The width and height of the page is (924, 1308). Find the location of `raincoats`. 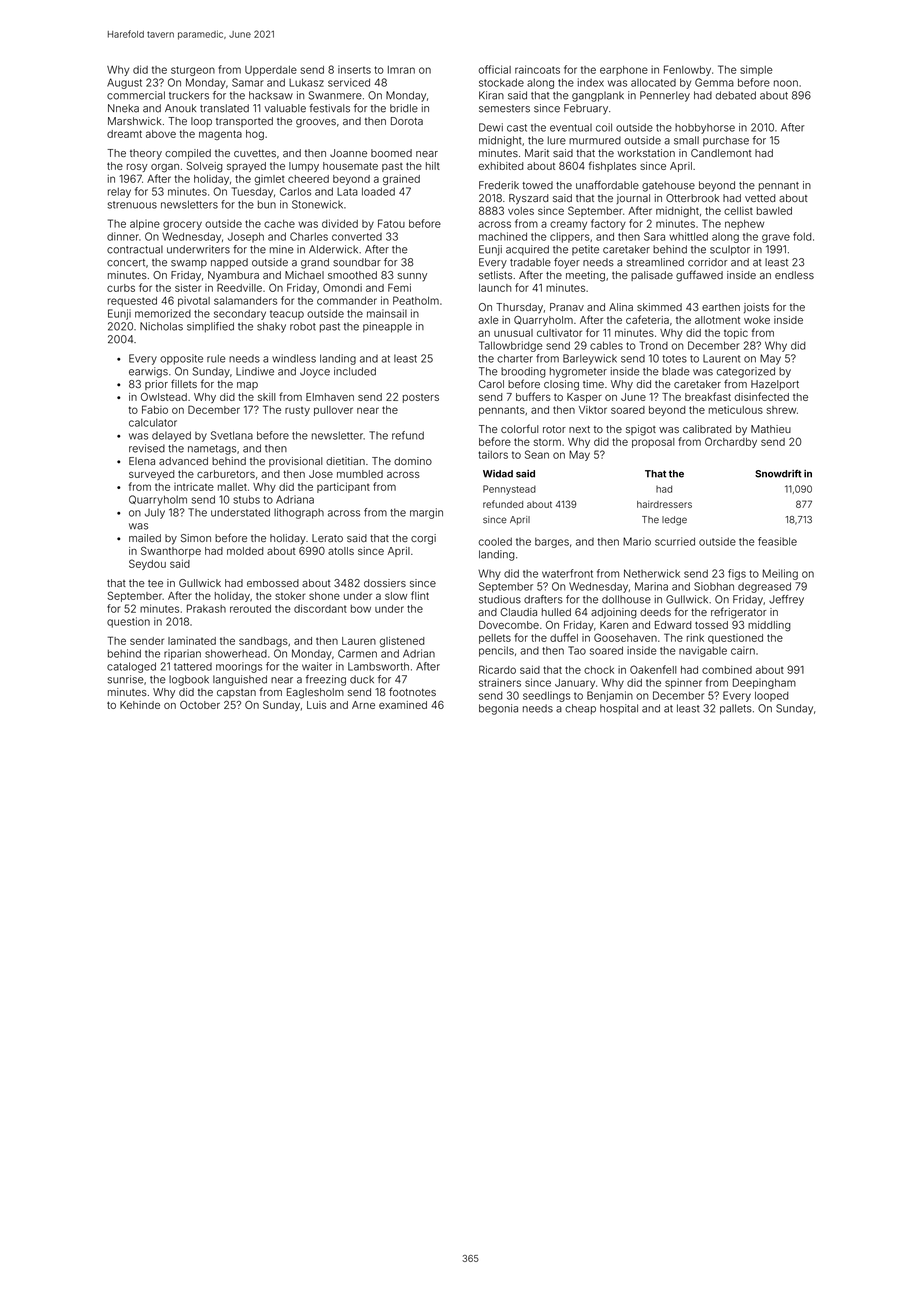

raincoats is located at coordinates (537, 69).
